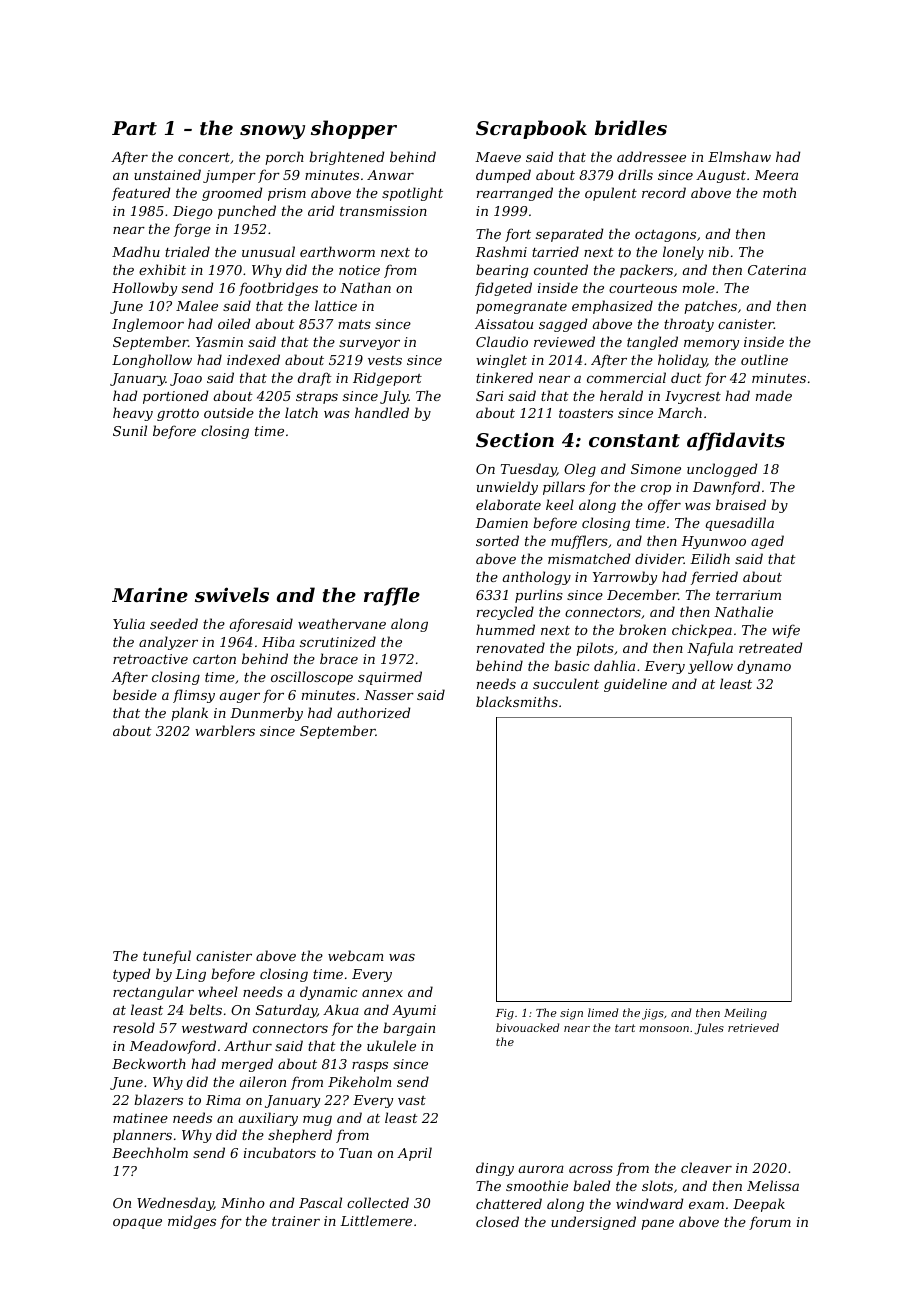 This screenshot has width=924, height=1308. What do you see at coordinates (665, 236) in the screenshot?
I see `octagons` at bounding box center [665, 236].
